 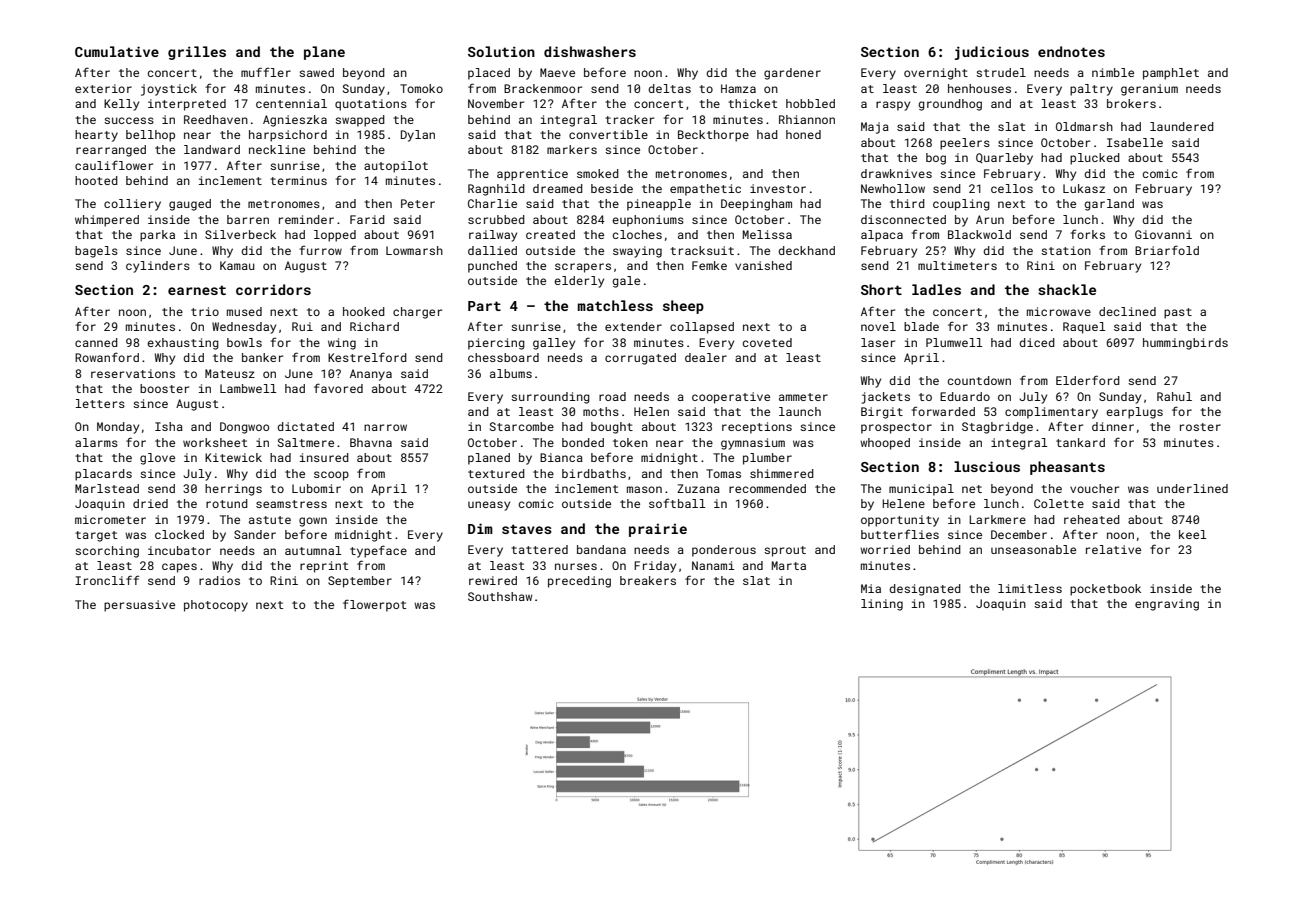 I want to click on sheep, so click(x=683, y=307).
